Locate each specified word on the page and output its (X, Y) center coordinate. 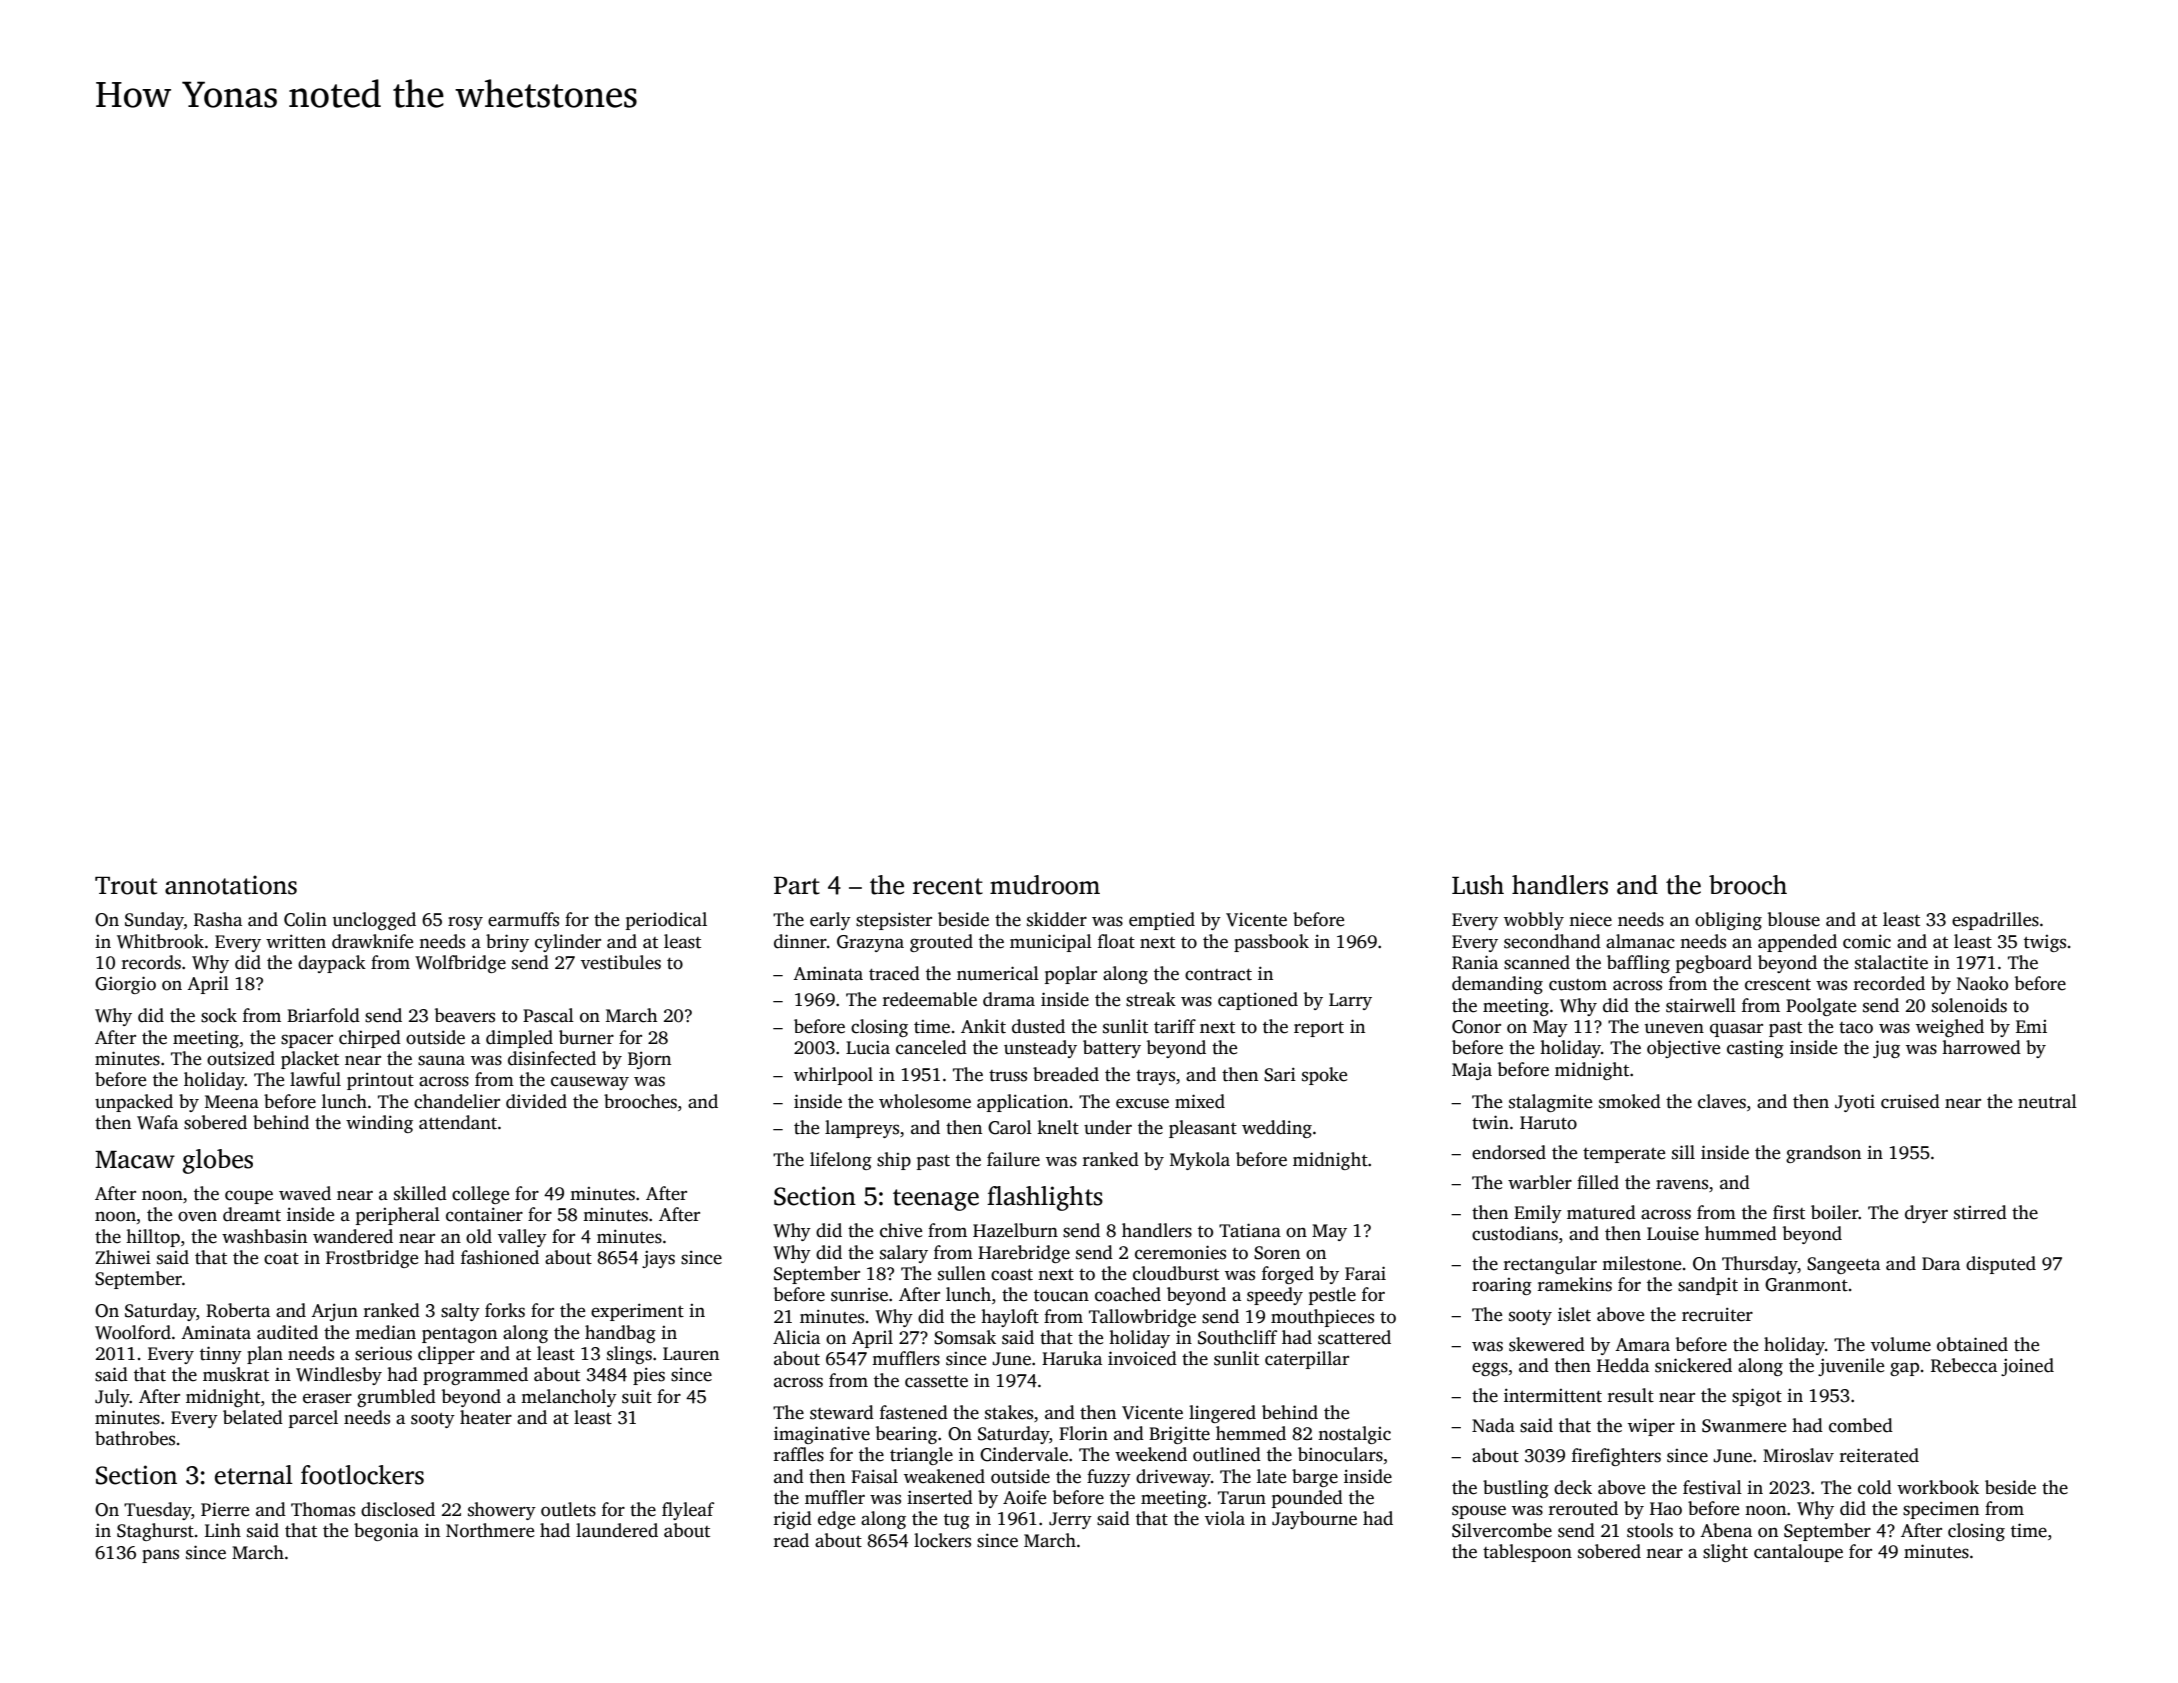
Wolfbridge (460, 964)
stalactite (1891, 962)
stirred (1980, 1212)
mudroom (1045, 885)
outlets (568, 1509)
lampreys (862, 1129)
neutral (2047, 1101)
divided (536, 1101)
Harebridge (1024, 1254)
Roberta (238, 1310)
